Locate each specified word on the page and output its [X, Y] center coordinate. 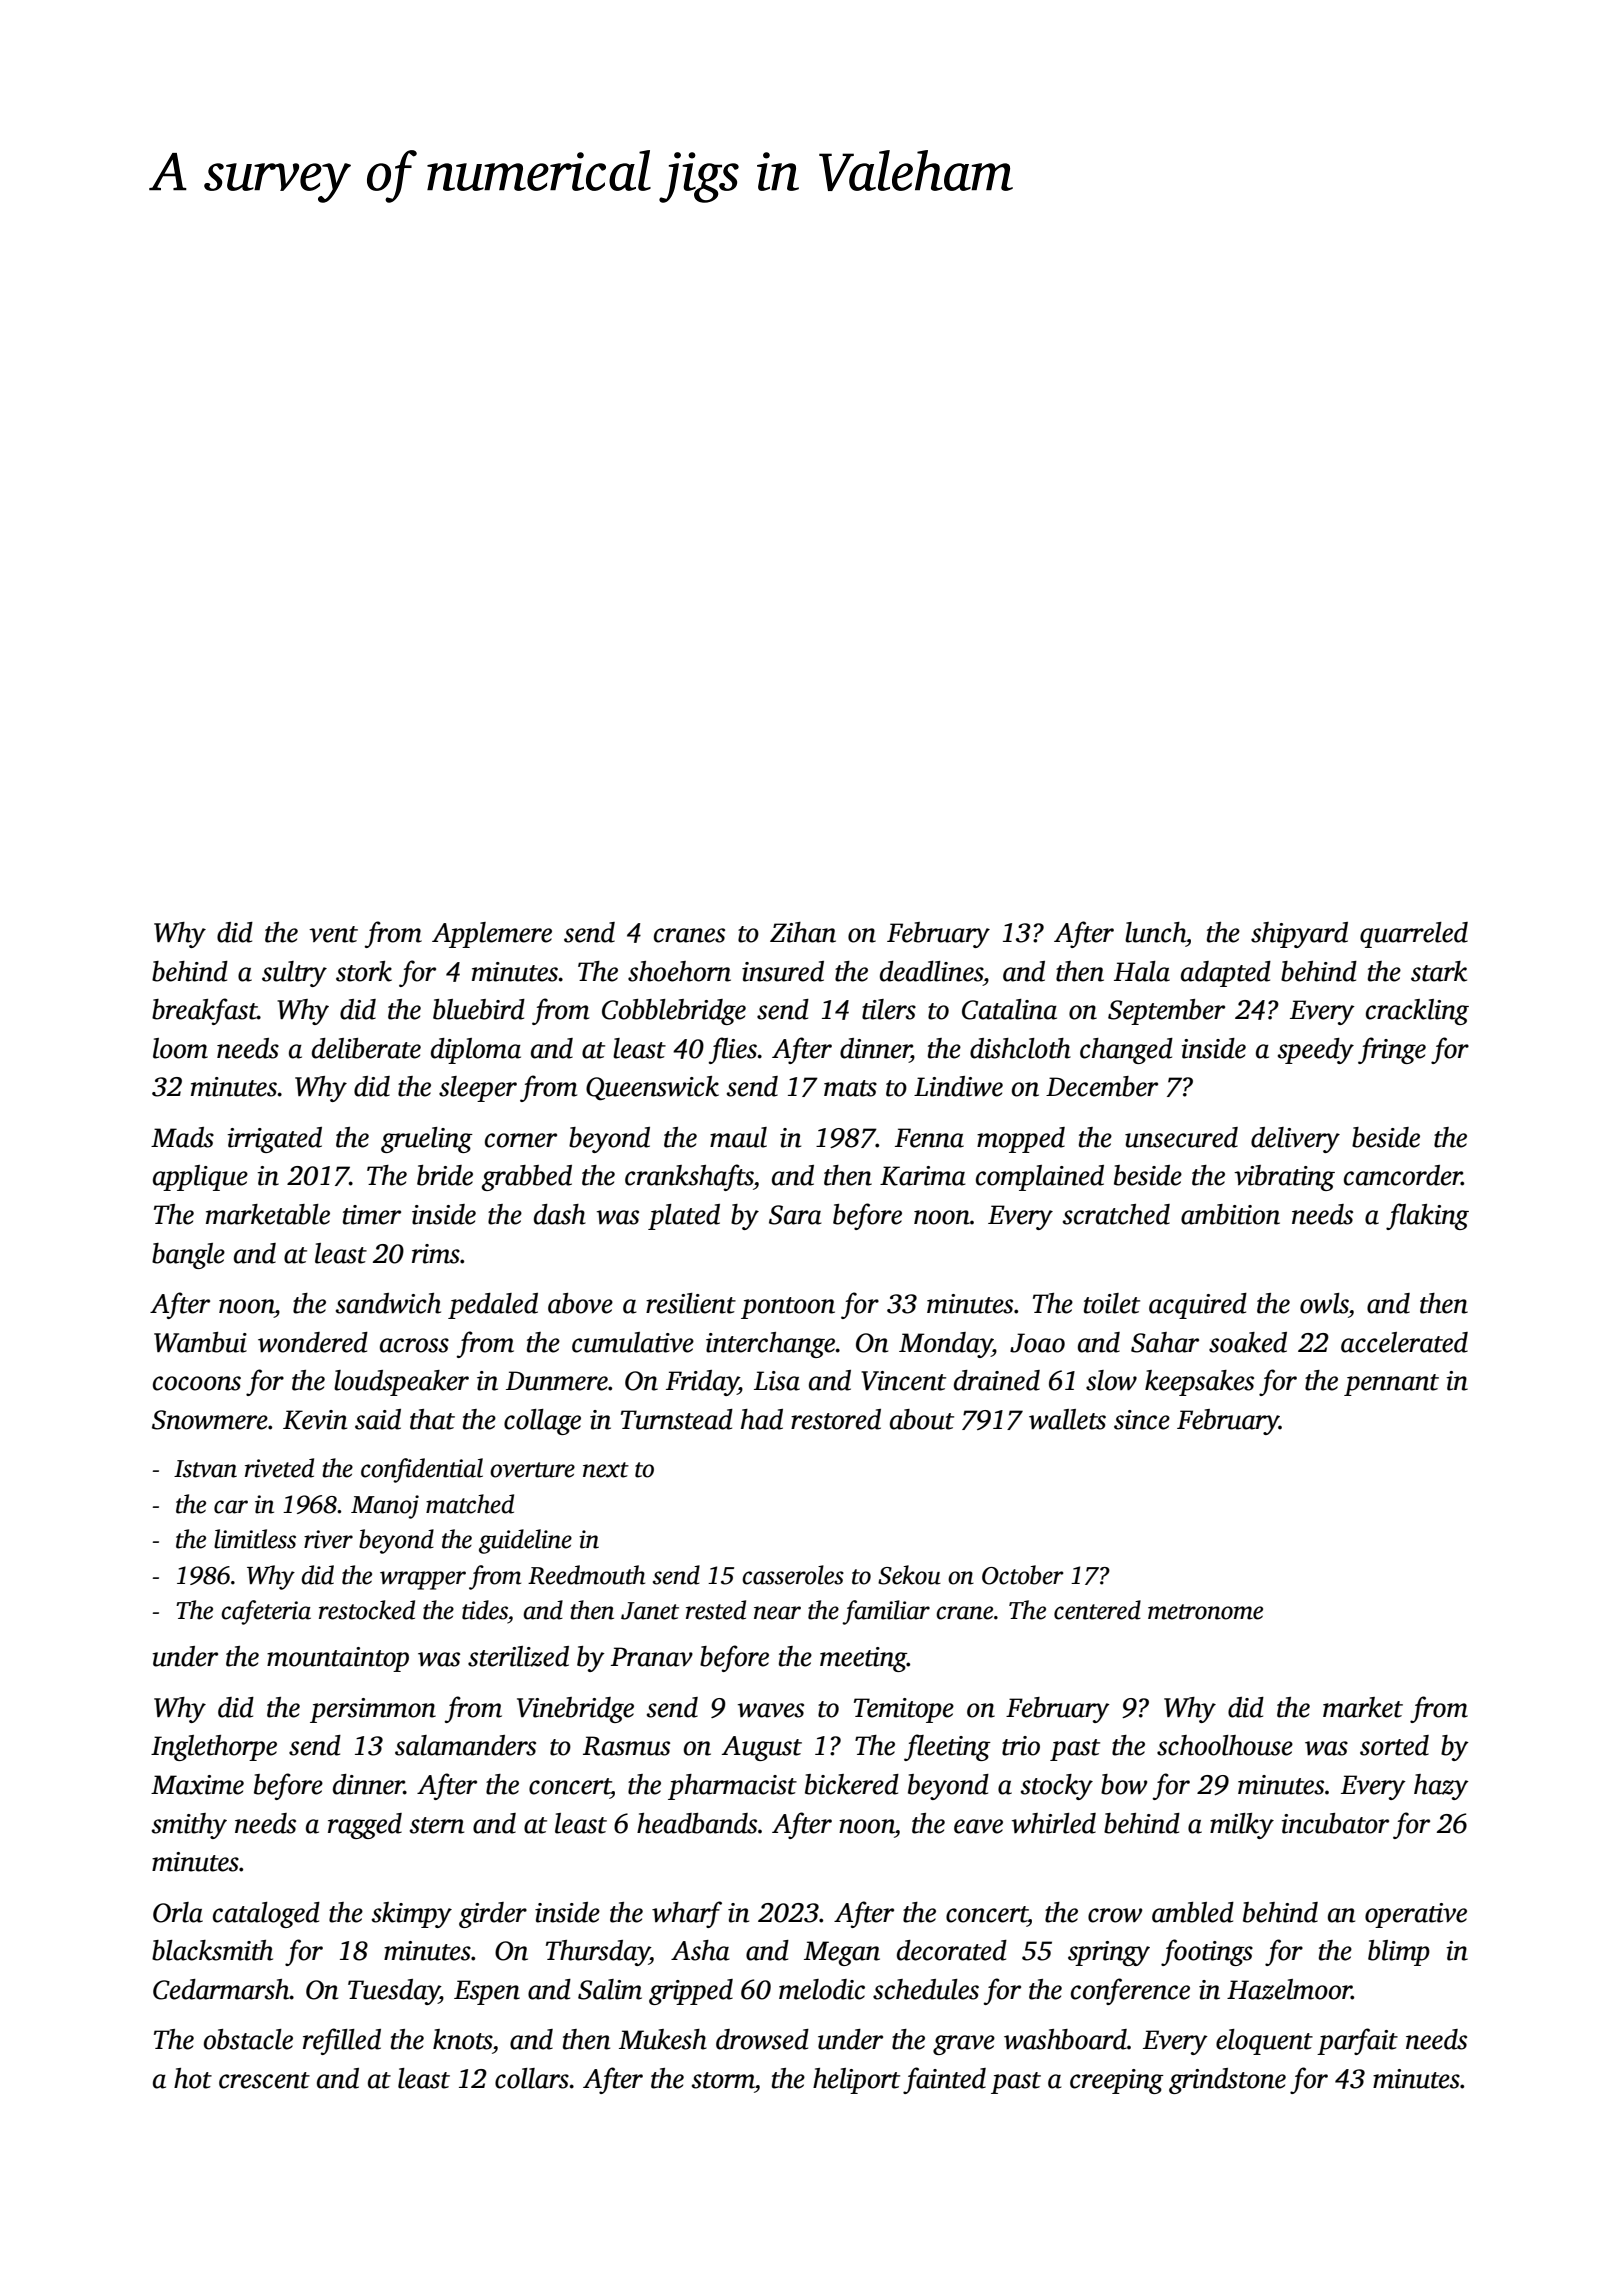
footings [1207, 1952]
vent [333, 934]
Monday [945, 1345]
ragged [365, 1826]
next [606, 1470]
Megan [842, 1953]
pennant [1391, 1385]
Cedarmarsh [221, 1989]
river [328, 1539]
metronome [1205, 1612]
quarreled [1414, 935]
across [414, 1345]
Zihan [803, 932]
